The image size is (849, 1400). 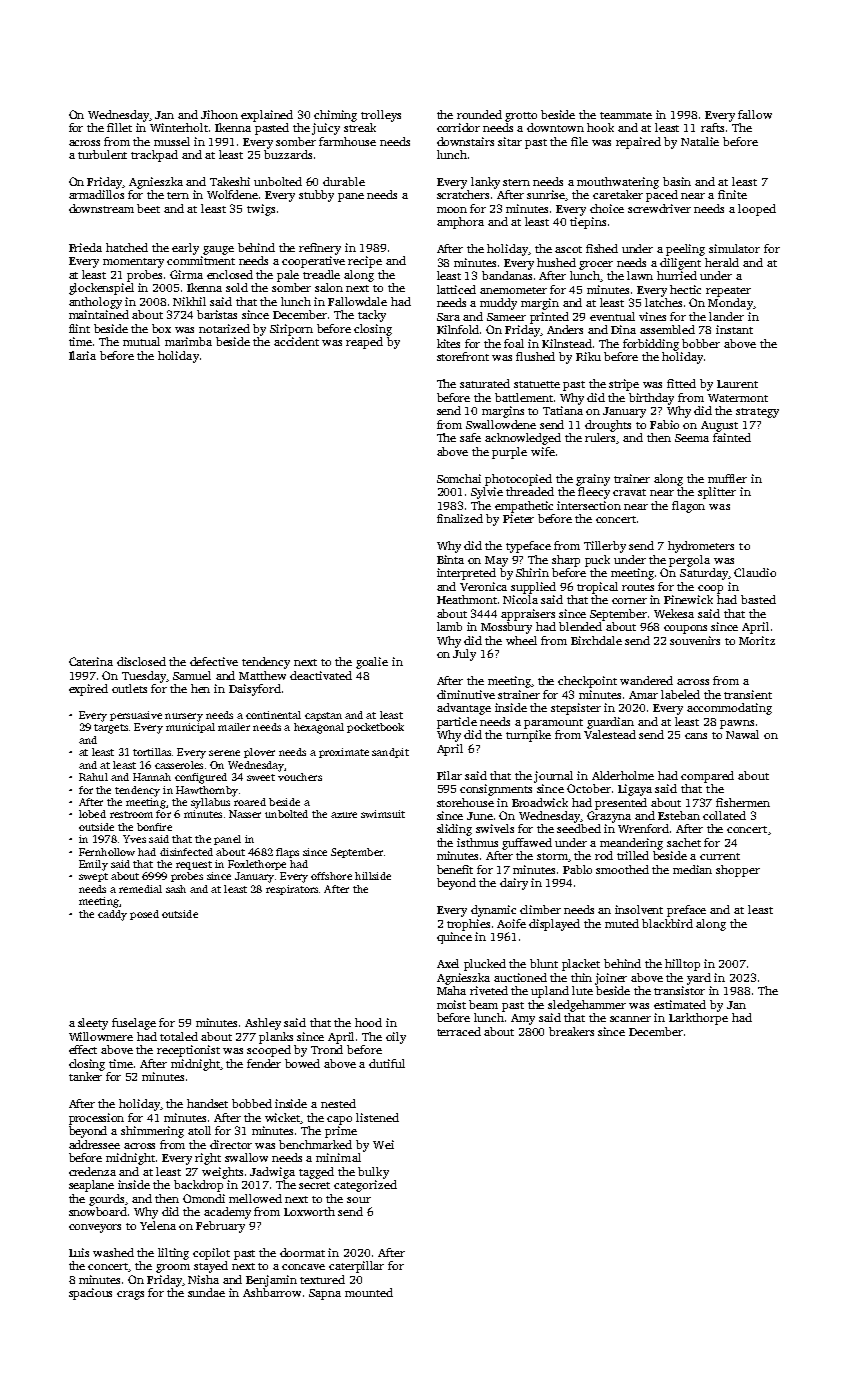 I want to click on Pilar, so click(x=449, y=775).
